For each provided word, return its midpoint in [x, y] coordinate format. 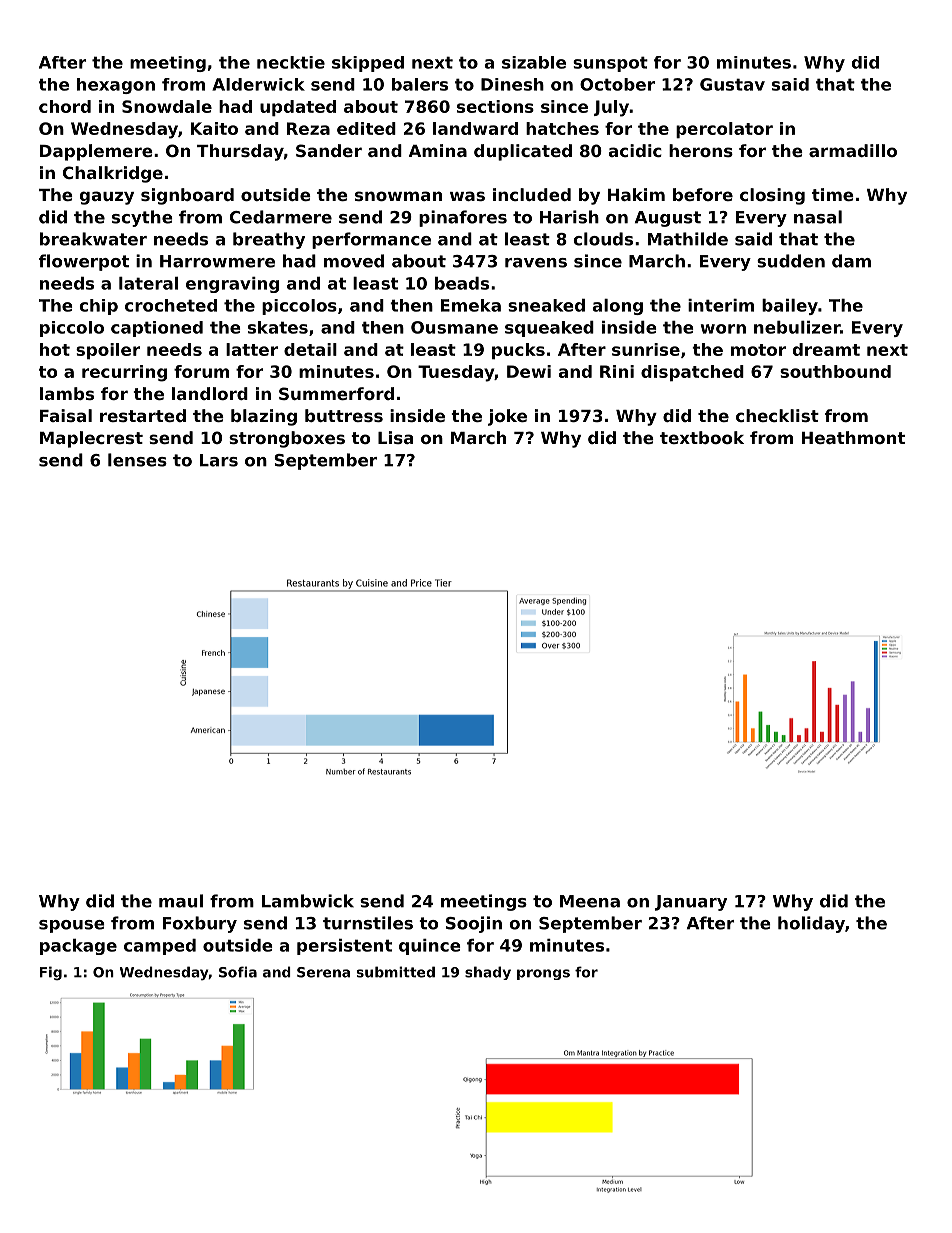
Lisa [395, 437]
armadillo [853, 150]
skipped [368, 64]
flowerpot [84, 262]
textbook [702, 437]
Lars [219, 460]
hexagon [116, 86]
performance [371, 240]
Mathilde [688, 239]
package [78, 947]
